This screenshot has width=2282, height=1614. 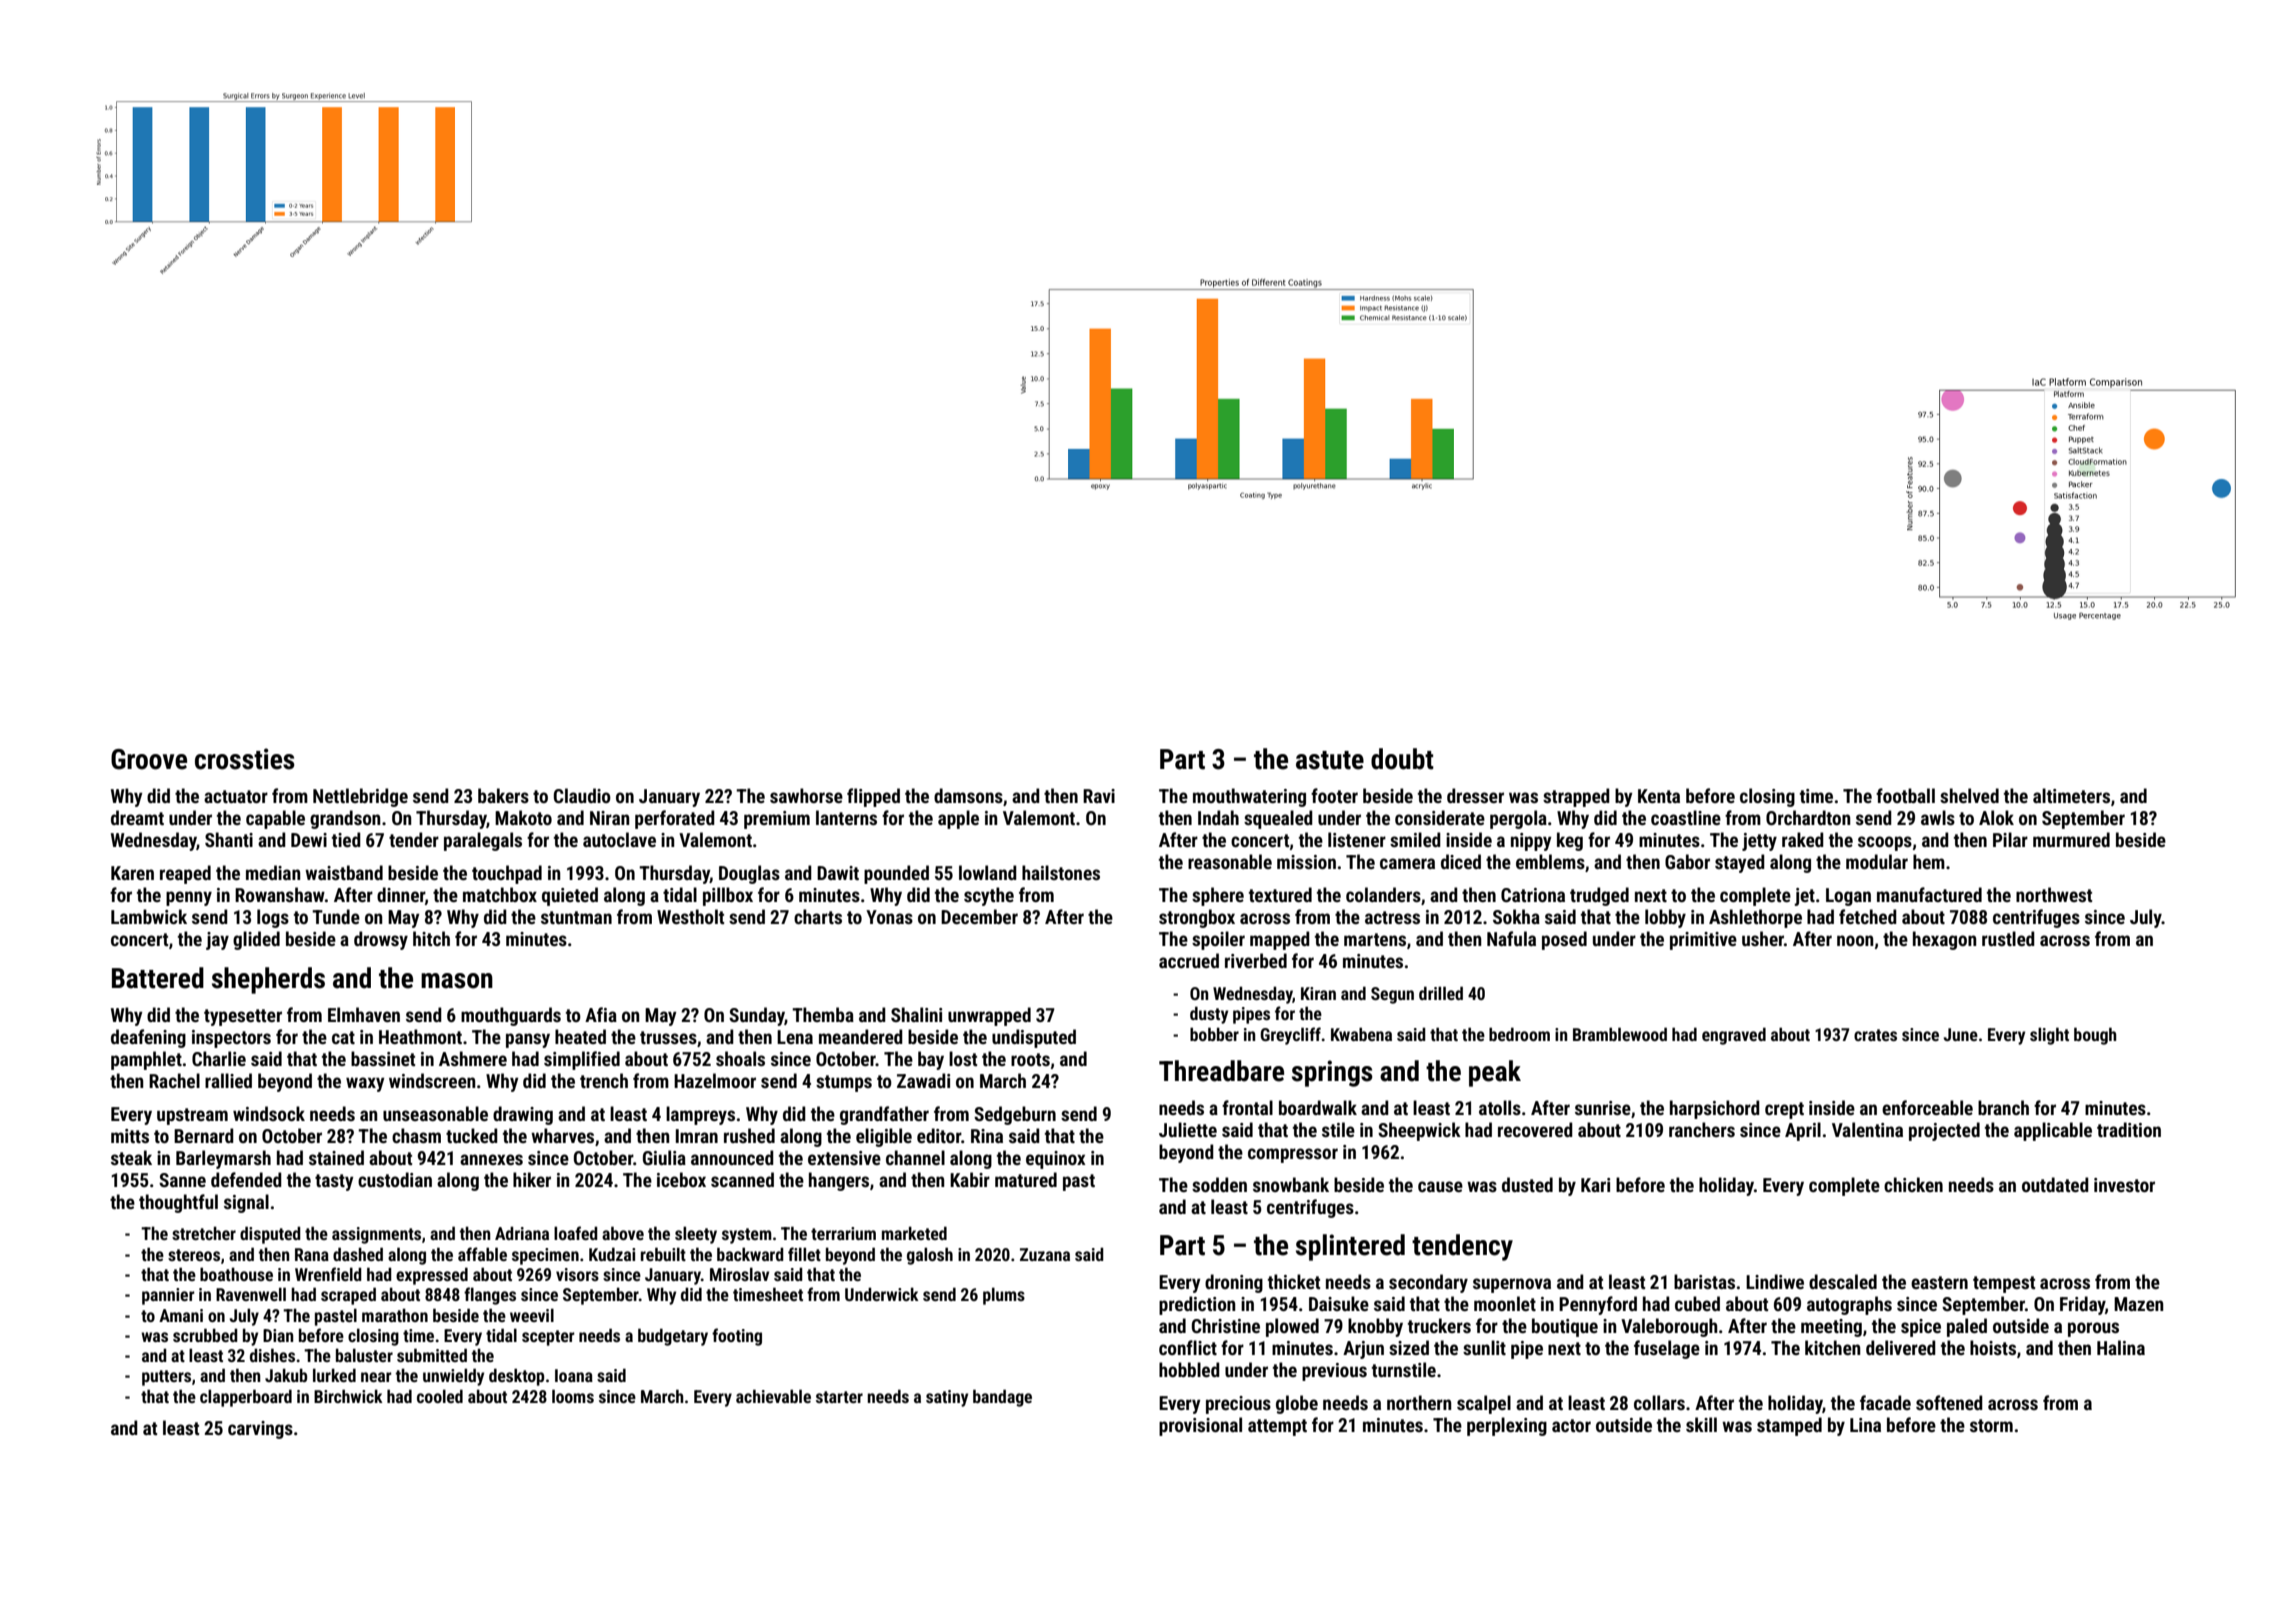 I want to click on smiled, so click(x=1415, y=839).
